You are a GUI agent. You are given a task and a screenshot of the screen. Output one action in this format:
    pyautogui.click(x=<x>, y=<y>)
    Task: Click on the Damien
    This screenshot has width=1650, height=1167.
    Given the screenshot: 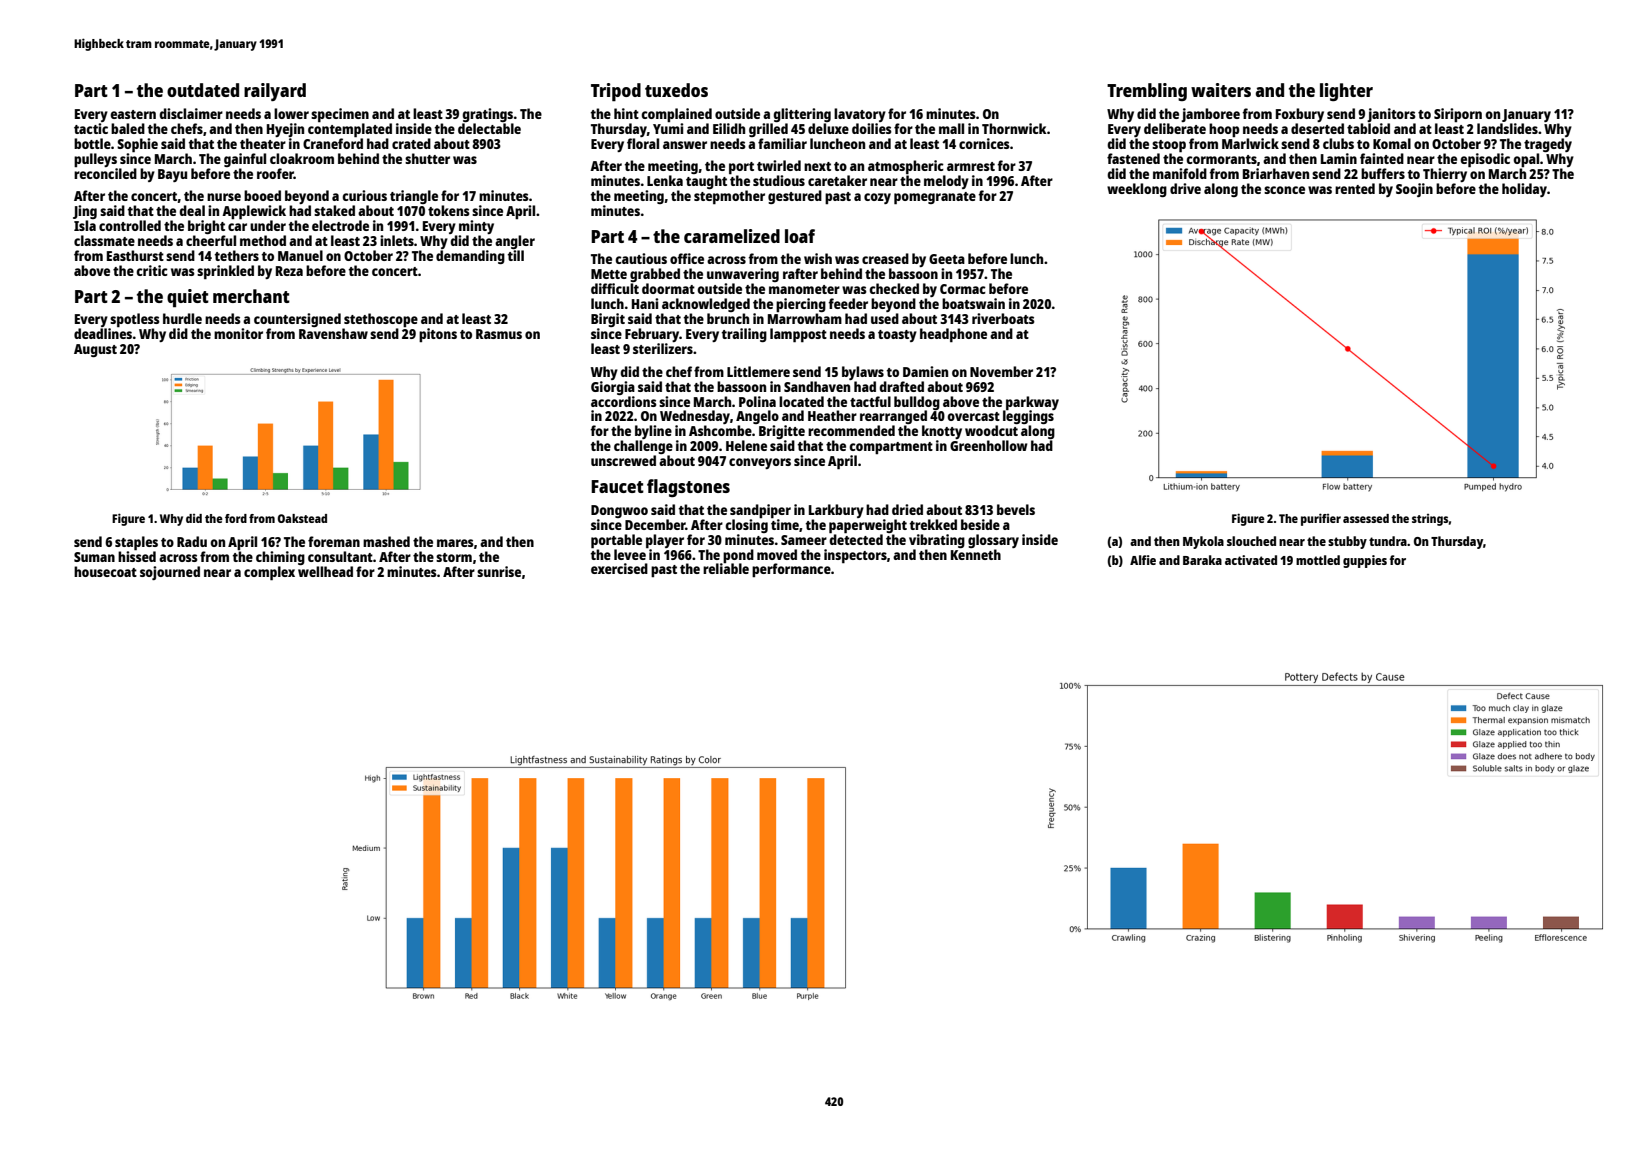 What is the action you would take?
    pyautogui.click(x=925, y=371)
